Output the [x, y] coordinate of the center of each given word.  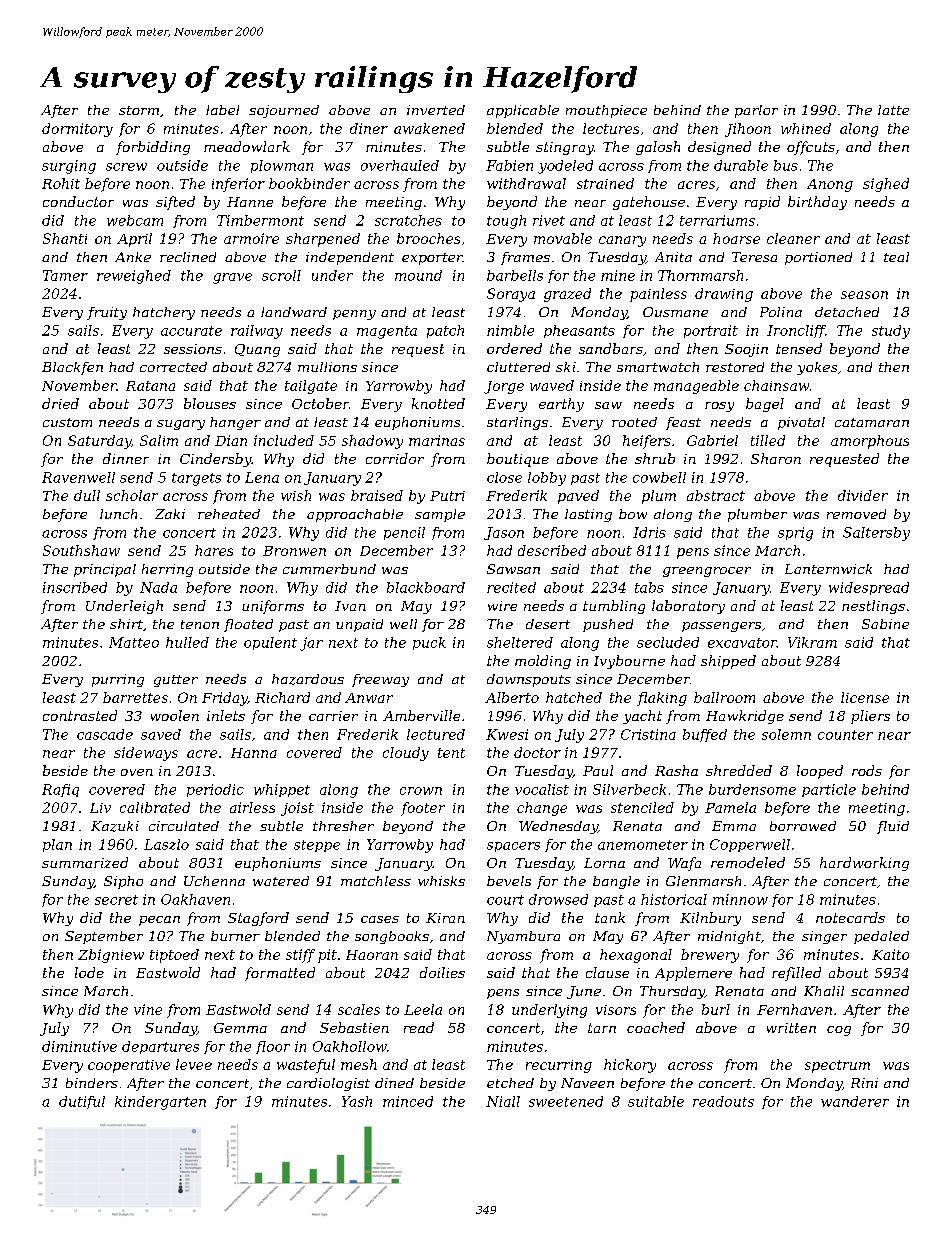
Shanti [65, 238]
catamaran [872, 422]
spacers [513, 847]
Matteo [134, 642]
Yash [357, 1101]
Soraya [511, 295]
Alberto [512, 697]
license [865, 697]
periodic [215, 790]
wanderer [855, 1101]
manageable [696, 387]
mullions [327, 367]
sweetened [566, 1101]
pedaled [881, 937]
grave [232, 278]
